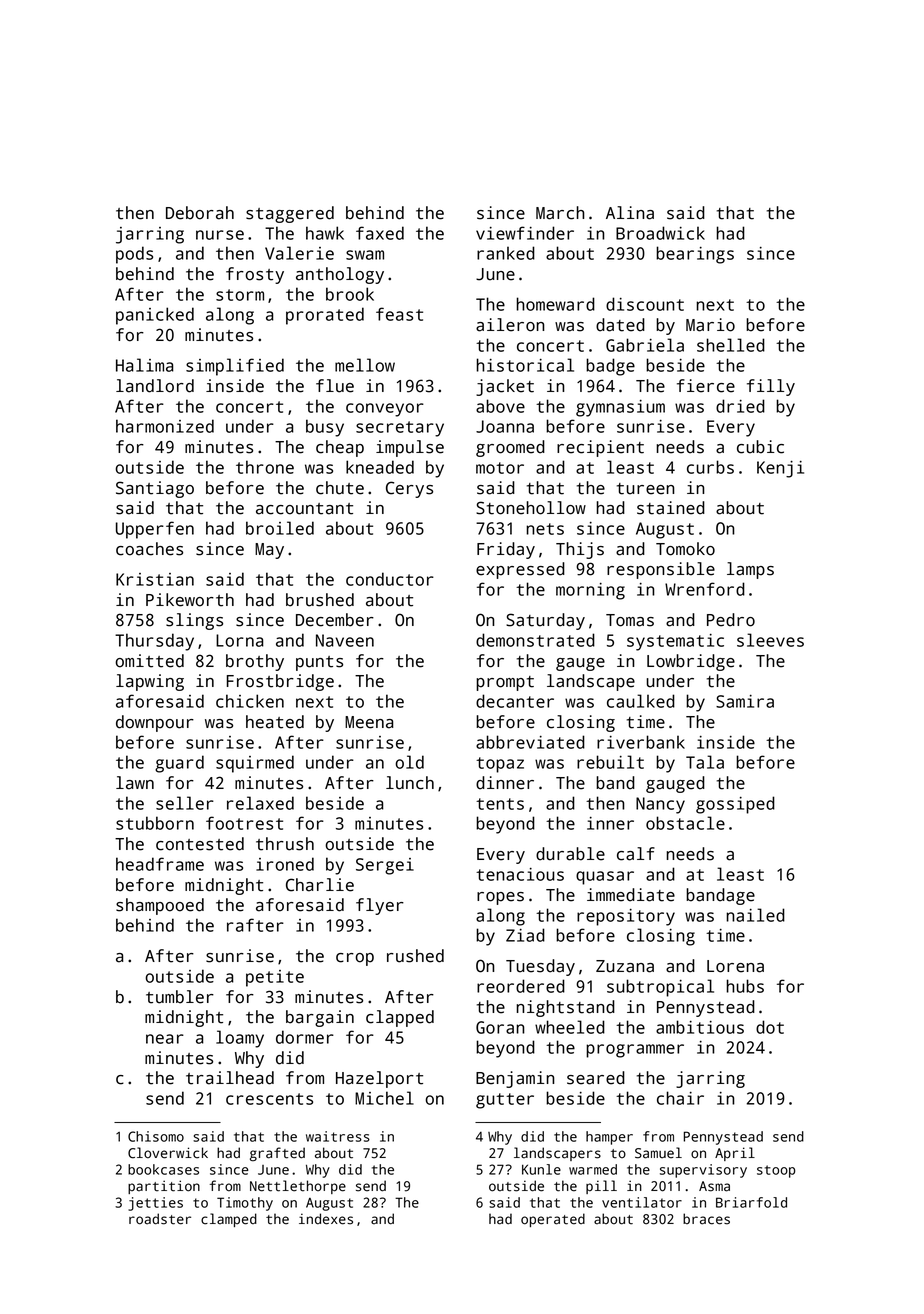 This image has height=1314, width=924. I want to click on Kenji, so click(780, 469).
